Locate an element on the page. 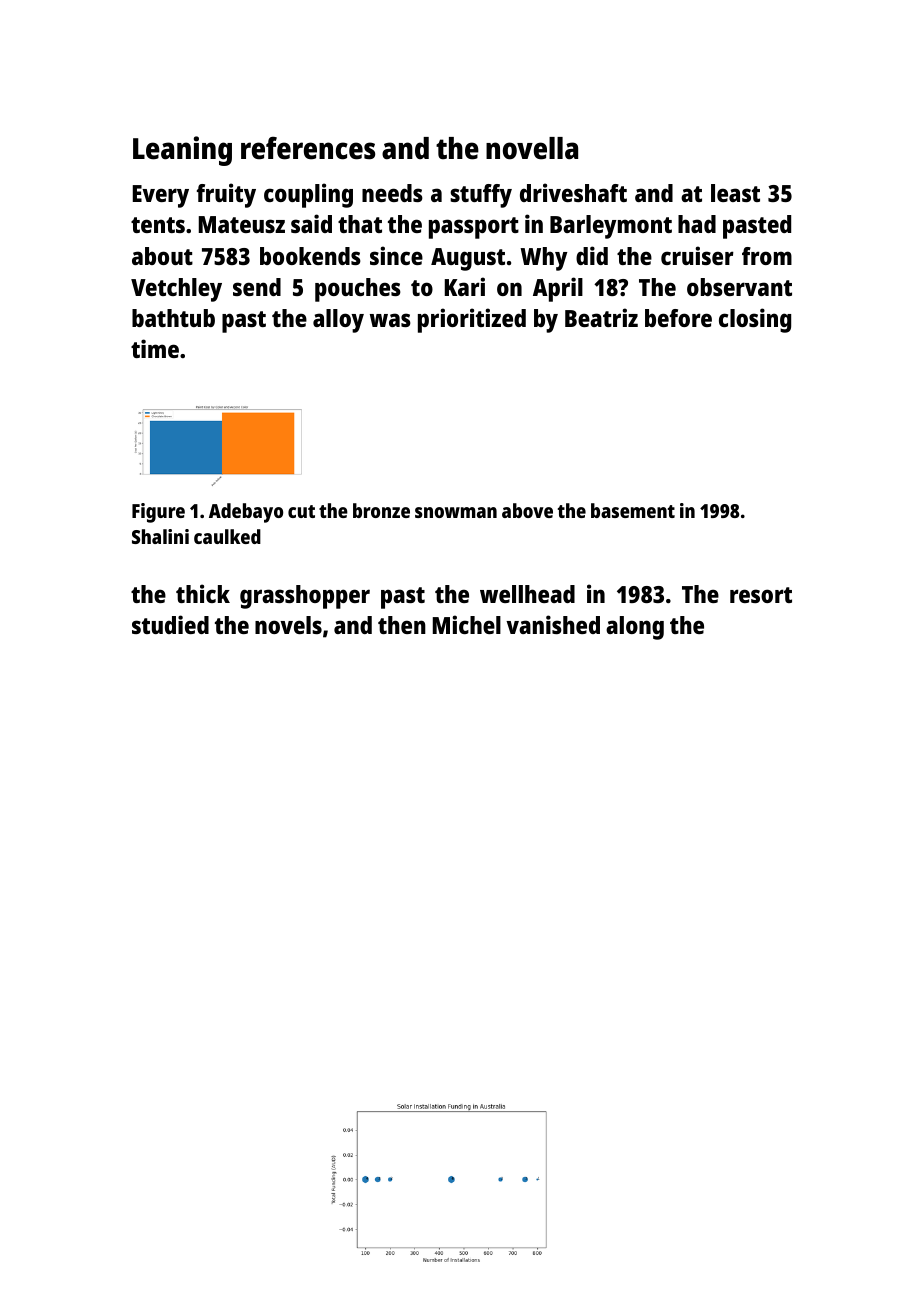 Image resolution: width=924 pixels, height=1311 pixels. closing is located at coordinates (755, 320).
